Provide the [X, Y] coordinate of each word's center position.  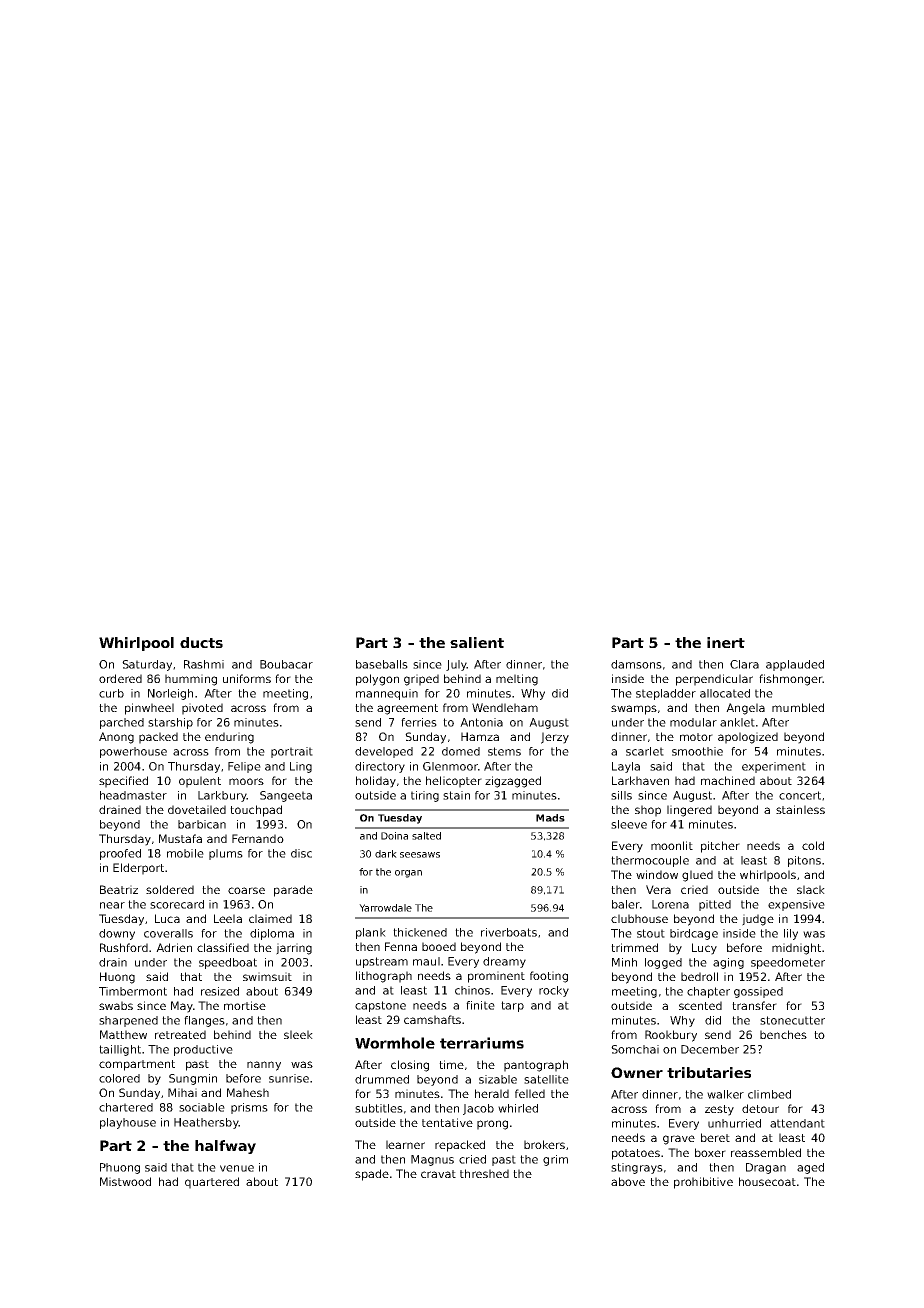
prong [492, 1125]
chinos [472, 990]
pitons [804, 861]
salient [477, 642]
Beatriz [119, 889]
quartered [212, 1183]
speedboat [228, 963]
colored [119, 1078]
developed [384, 752]
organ [408, 874]
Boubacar [286, 664]
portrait [292, 752]
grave [679, 1140]
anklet [737, 722]
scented [700, 1005]
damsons [636, 664]
